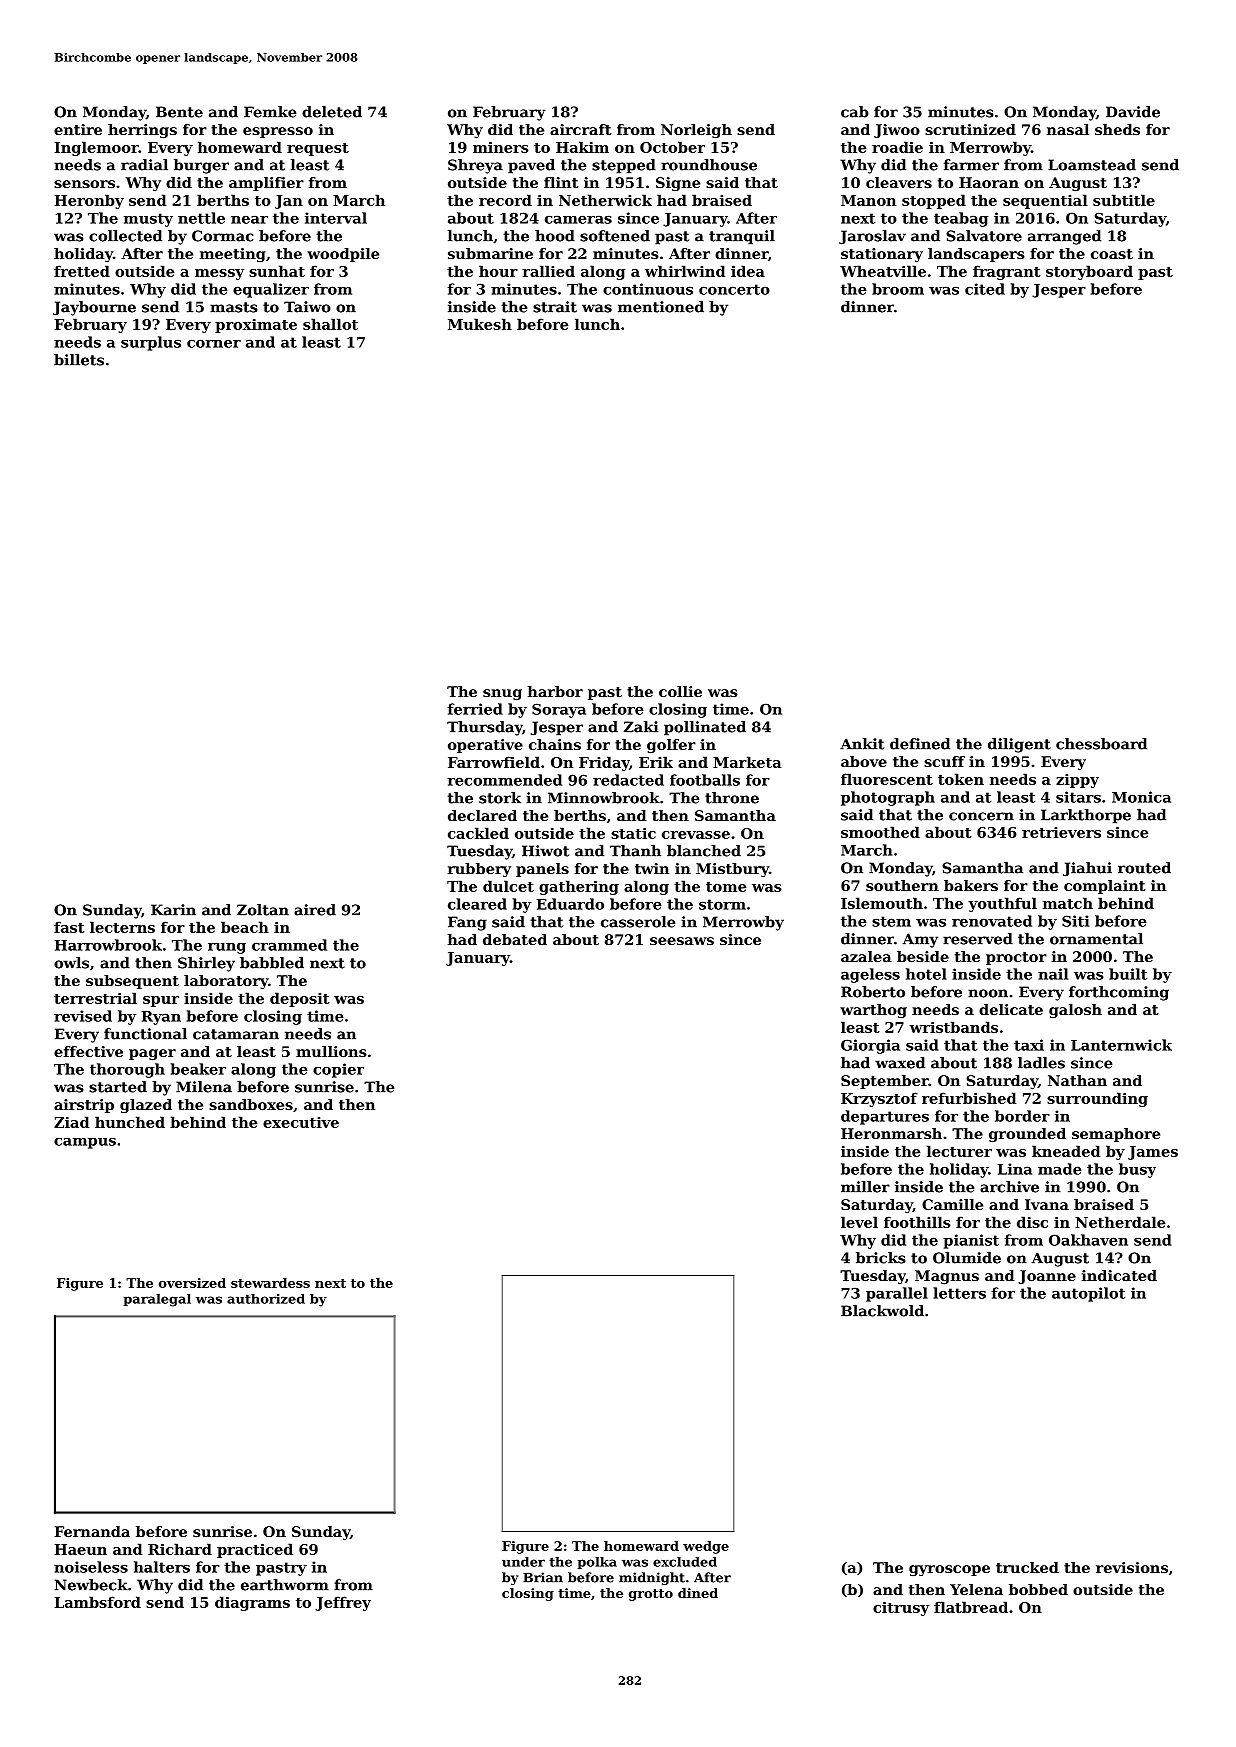  I want to click on taxi, so click(1029, 1045).
